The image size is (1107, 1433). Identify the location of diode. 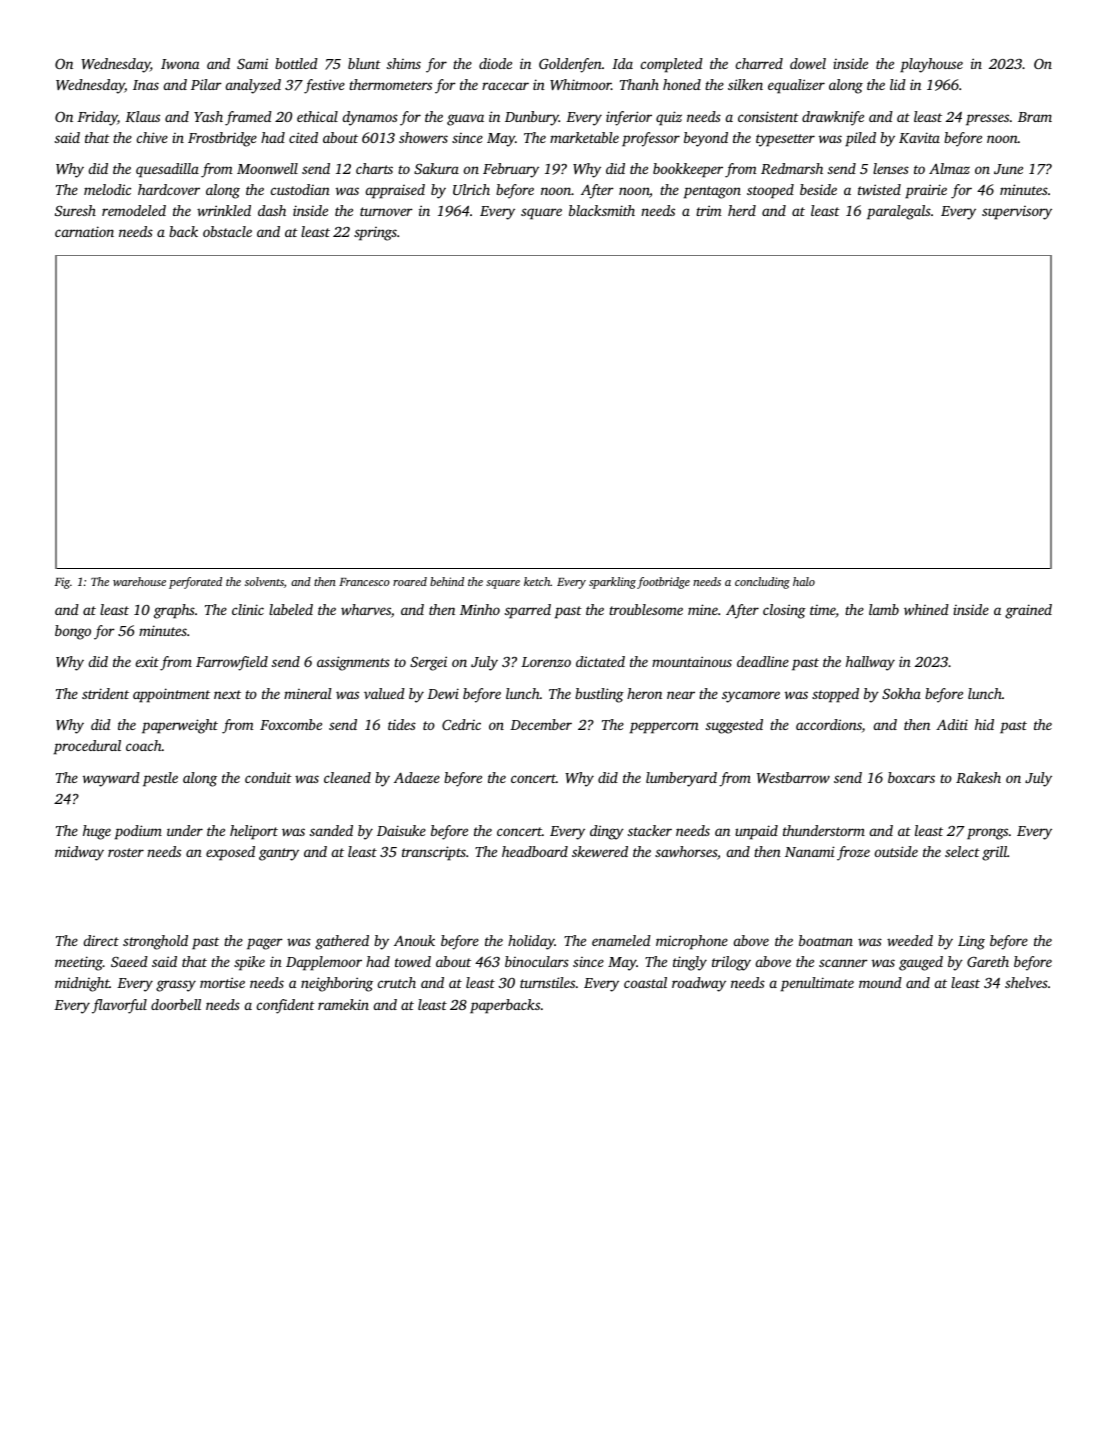
(495, 63).
